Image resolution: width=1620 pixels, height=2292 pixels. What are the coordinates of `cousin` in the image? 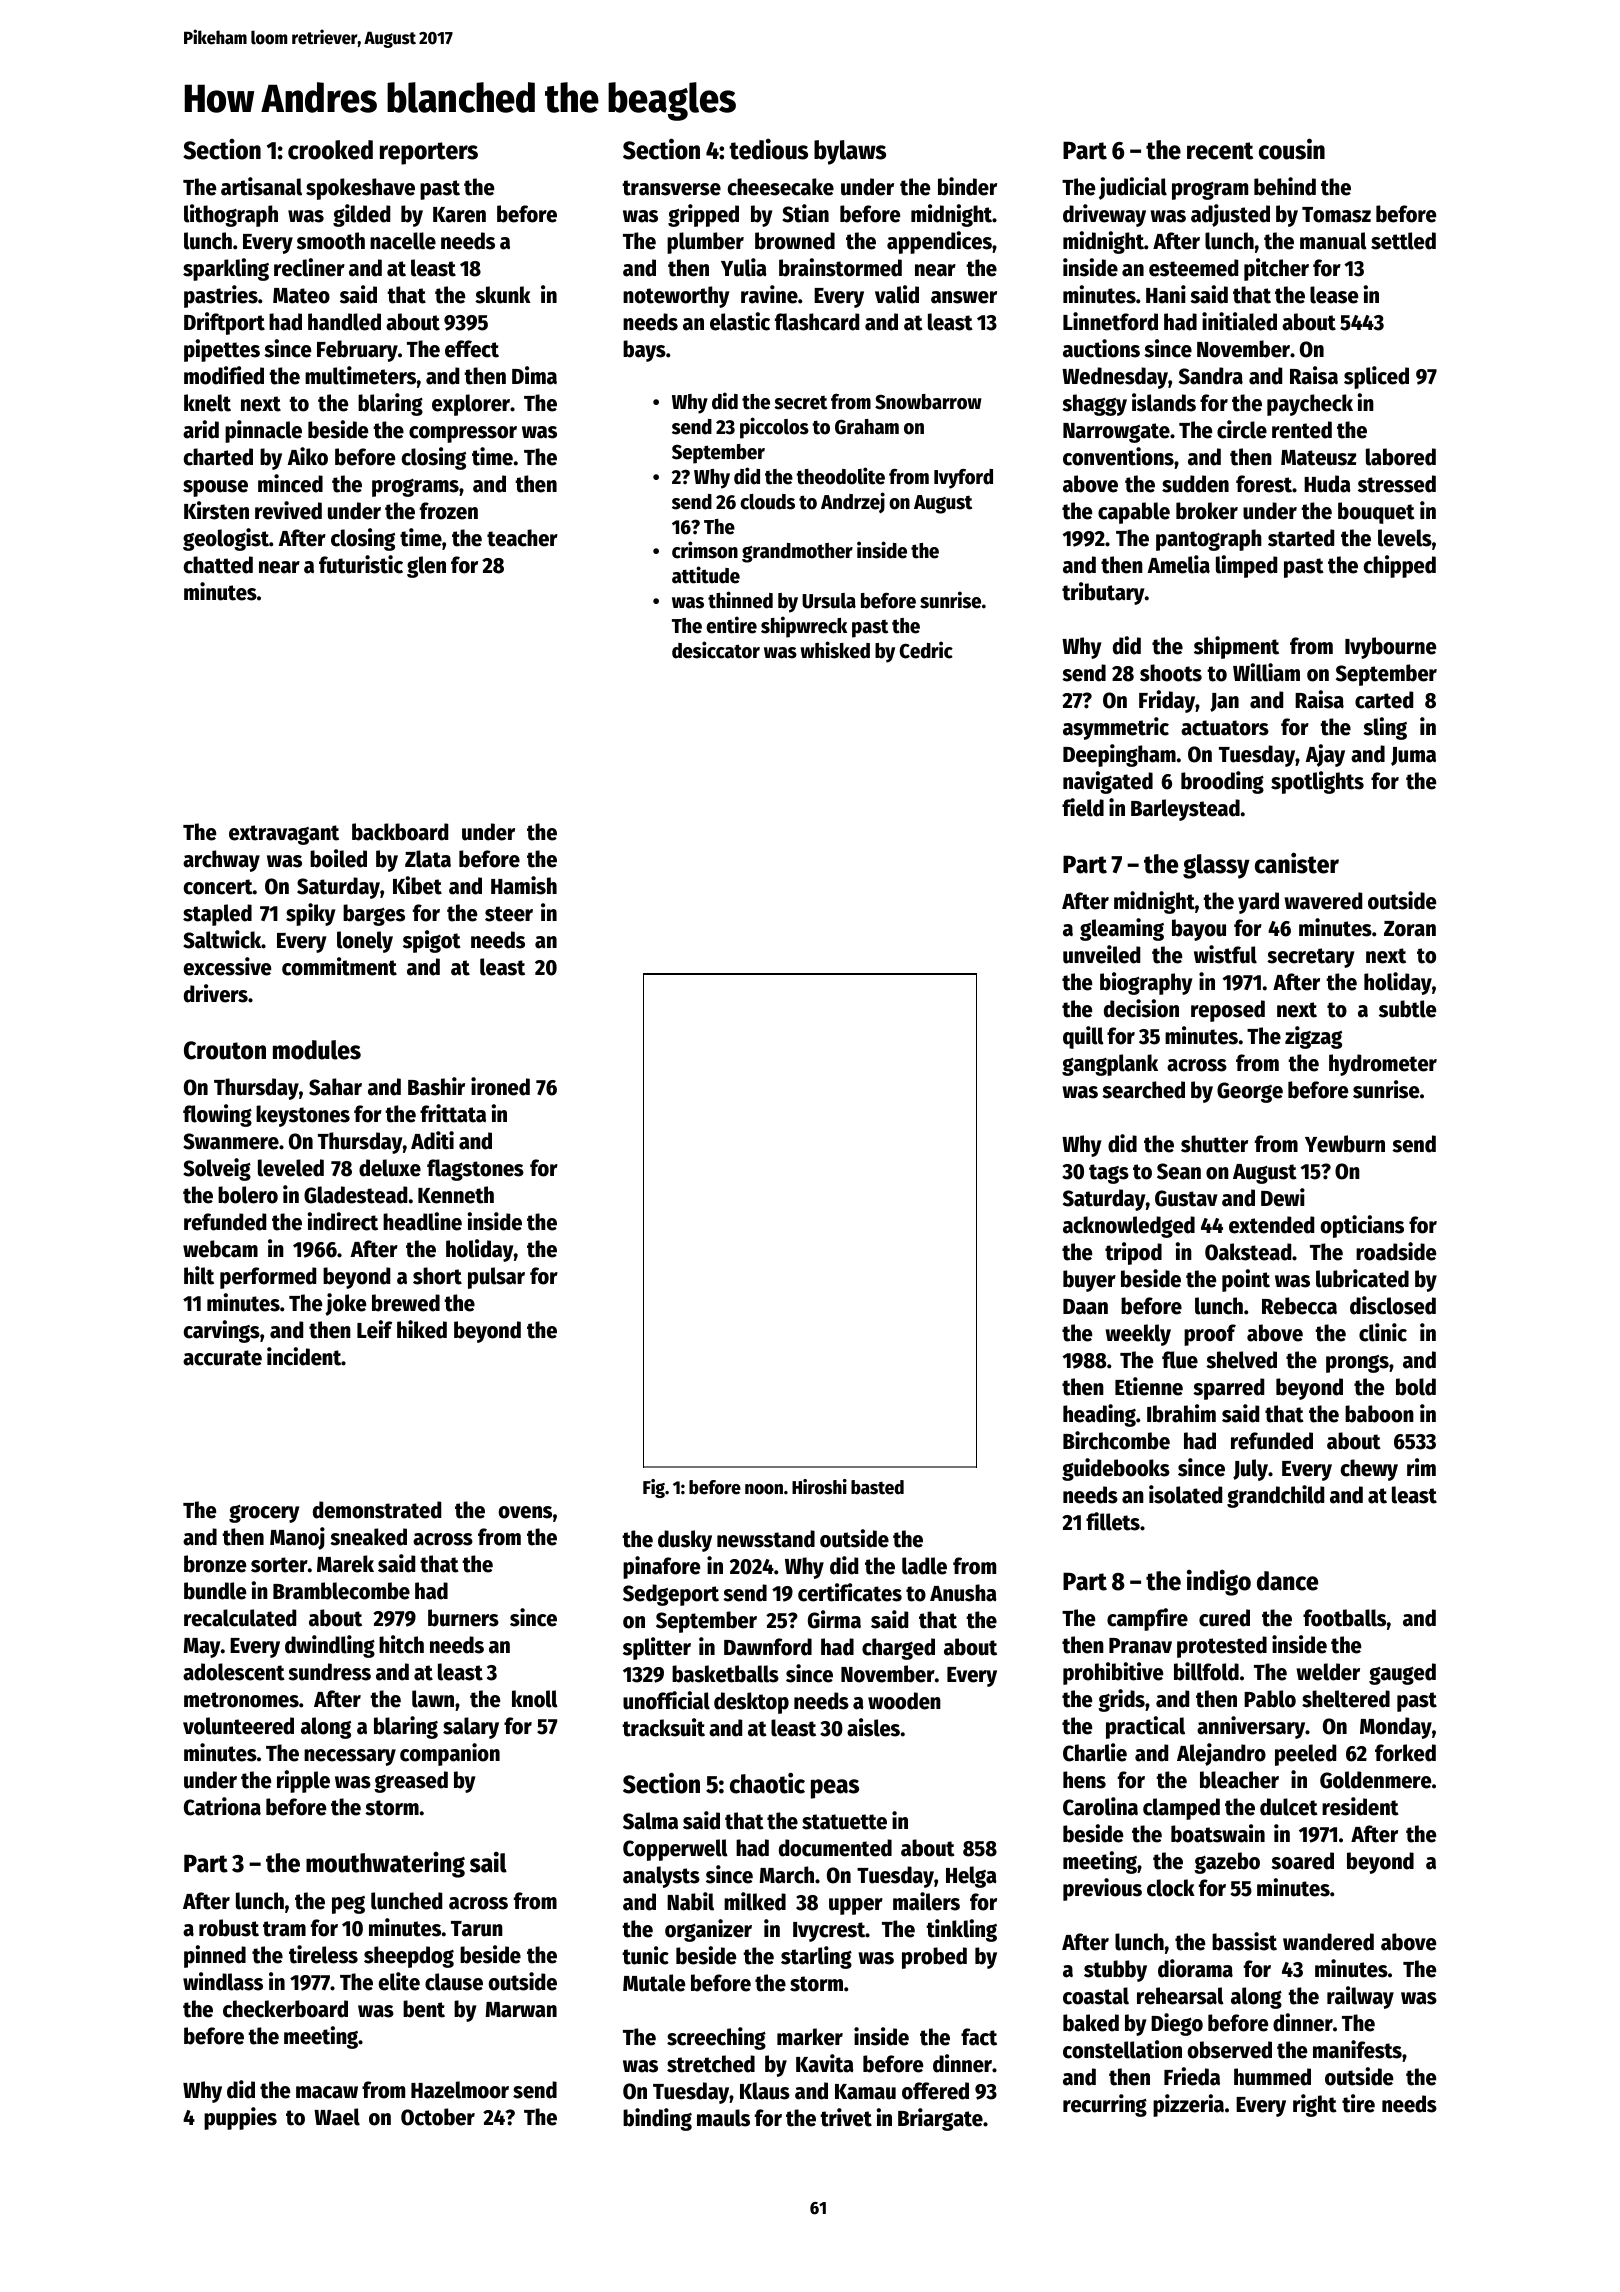 It's located at (1292, 149).
